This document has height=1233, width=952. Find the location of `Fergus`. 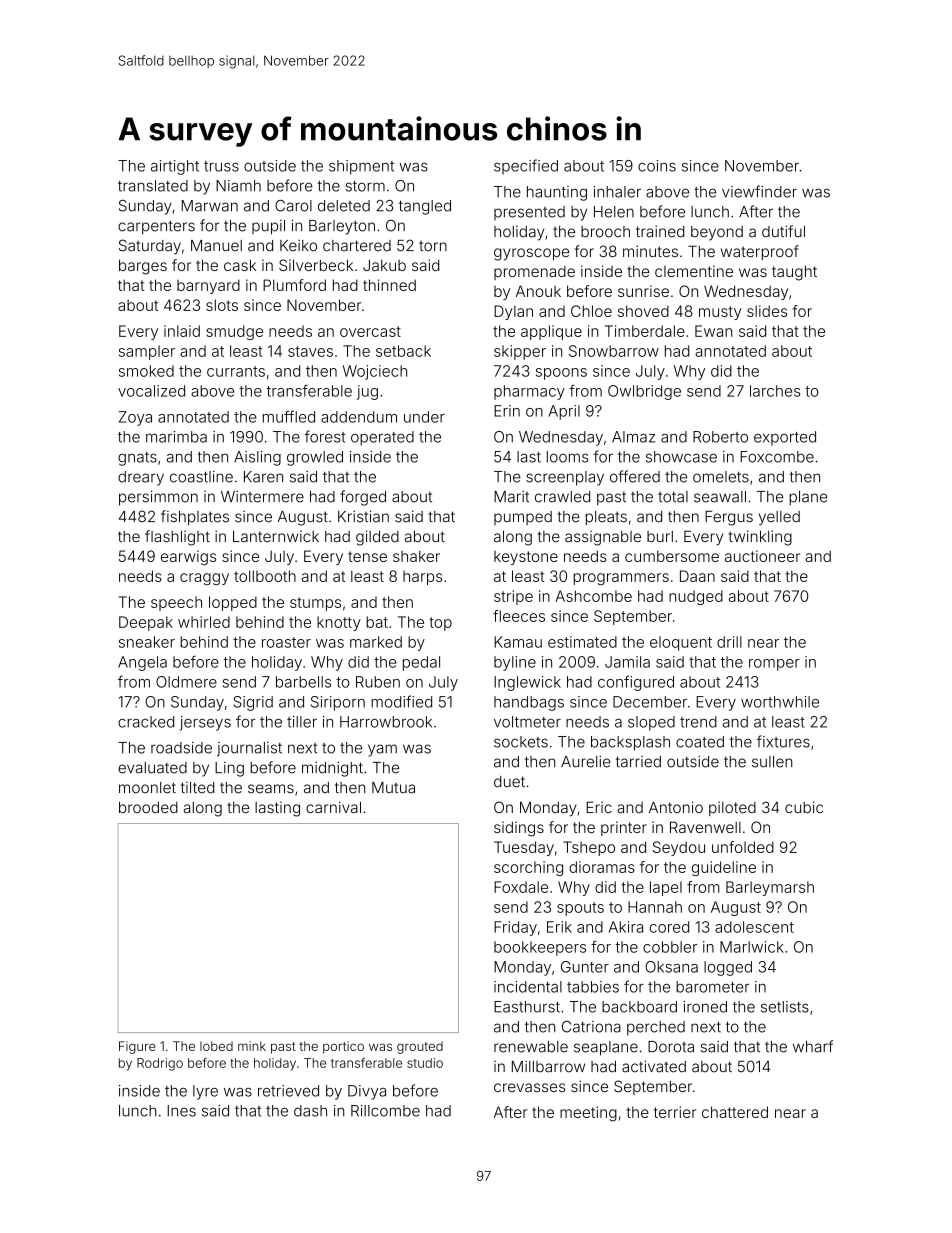

Fergus is located at coordinates (729, 518).
